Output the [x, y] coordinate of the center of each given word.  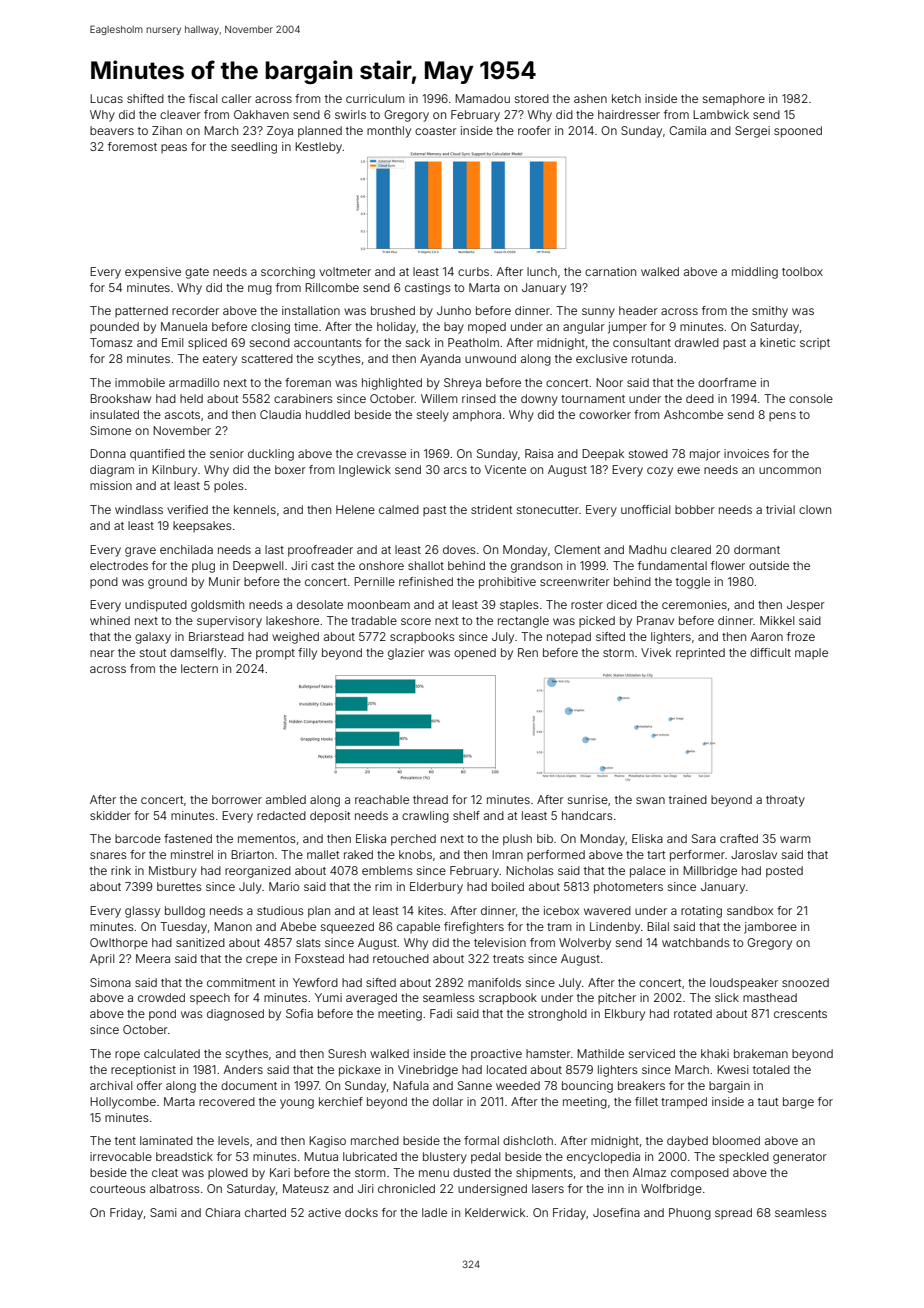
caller [237, 98]
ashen [590, 98]
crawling [425, 817]
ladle [434, 1212]
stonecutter [548, 510]
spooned [798, 132]
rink [121, 870]
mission [111, 485]
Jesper [806, 606]
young [297, 1104]
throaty [785, 801]
